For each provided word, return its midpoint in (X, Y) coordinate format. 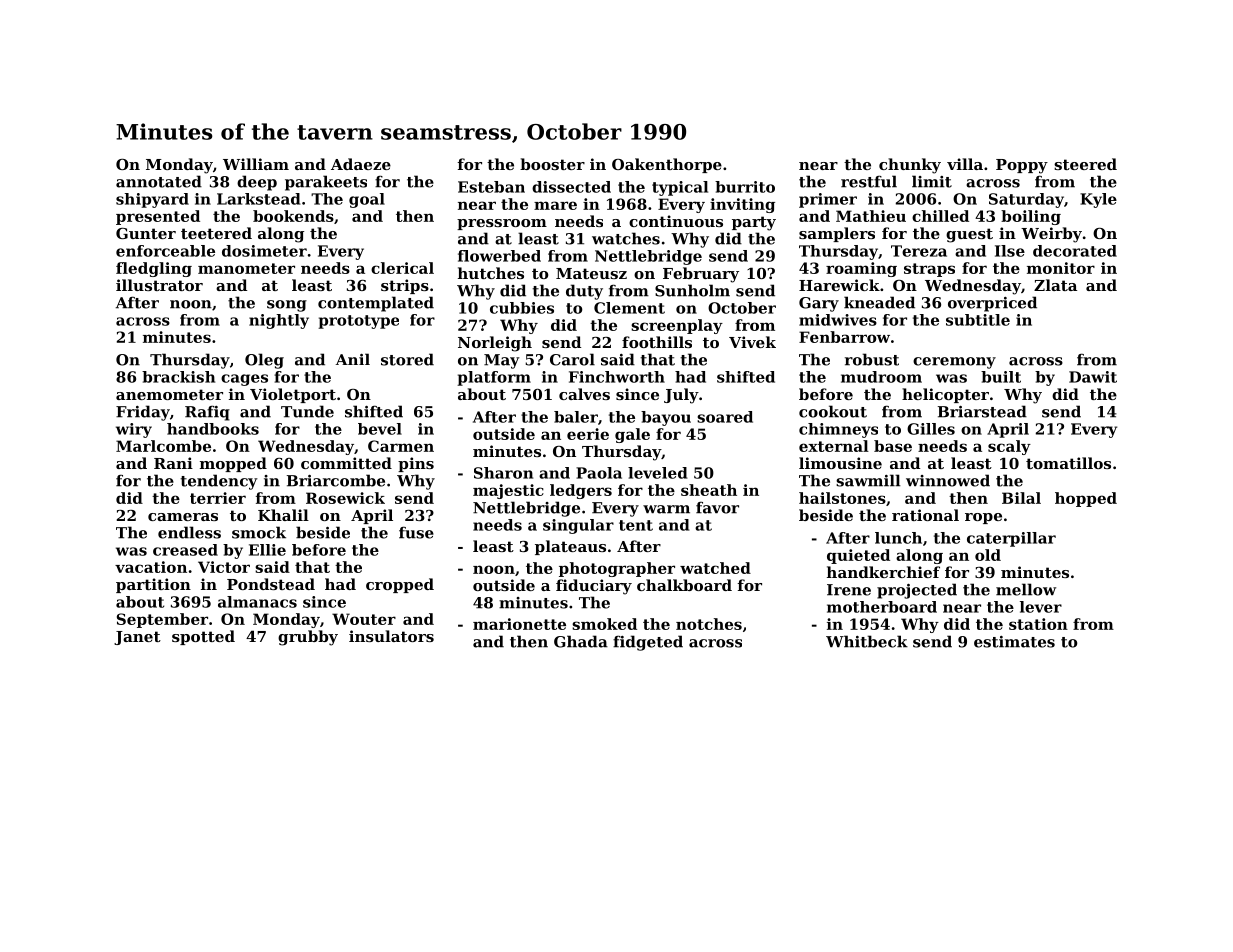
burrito (745, 187)
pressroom (502, 224)
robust (872, 359)
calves (584, 394)
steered (1085, 164)
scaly (1009, 447)
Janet (137, 638)
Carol (572, 359)
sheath (709, 490)
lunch (898, 538)
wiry (134, 430)
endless (189, 532)
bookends (293, 216)
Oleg (264, 361)
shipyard (152, 200)
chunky (910, 166)
